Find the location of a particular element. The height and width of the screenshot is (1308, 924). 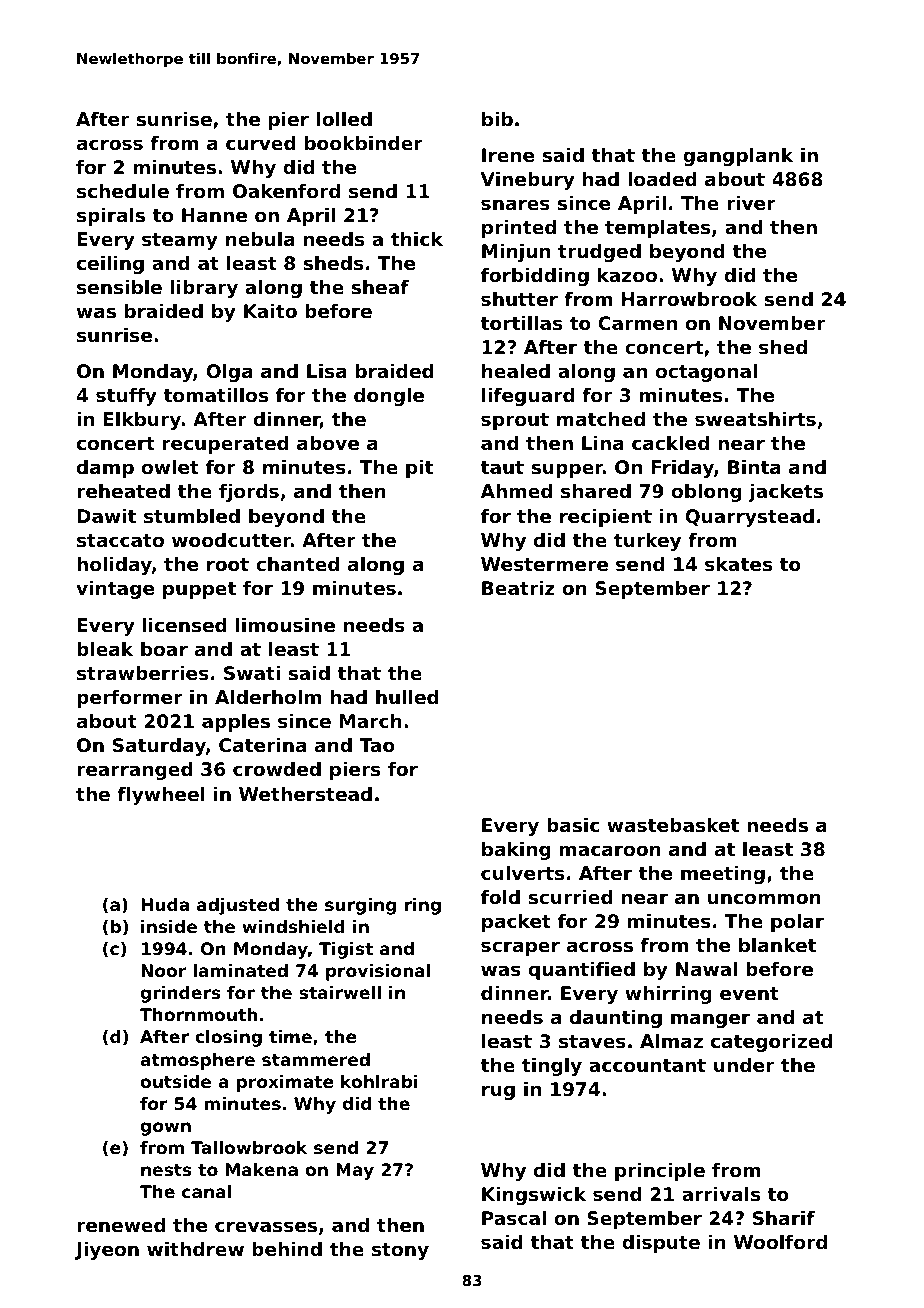

hulled is located at coordinates (407, 697).
